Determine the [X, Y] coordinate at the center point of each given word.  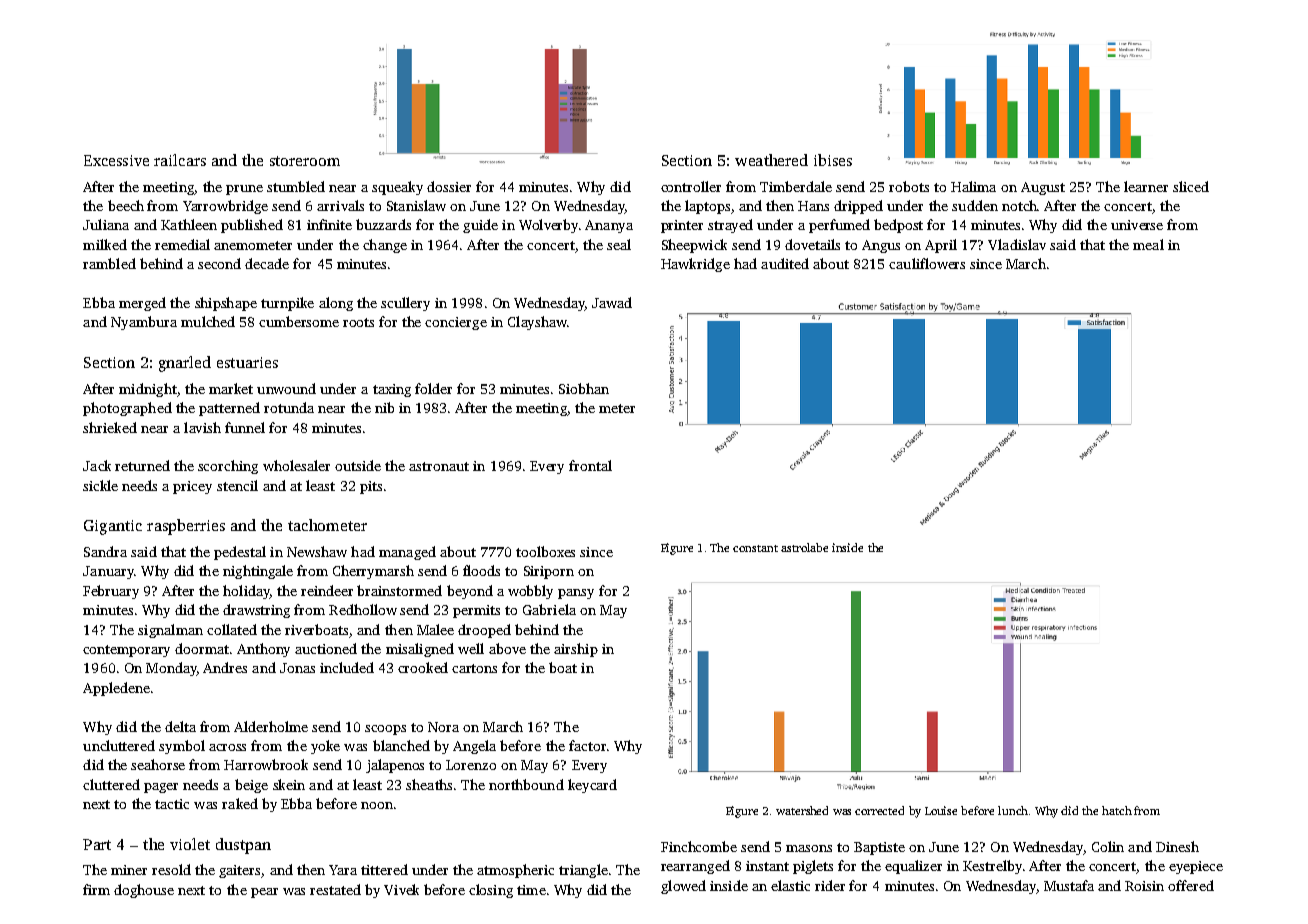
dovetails [812, 244]
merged [142, 304]
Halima [973, 186]
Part [97, 844]
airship [576, 650]
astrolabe [804, 547]
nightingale [258, 572]
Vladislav [1017, 244]
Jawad [612, 302]
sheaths [429, 784]
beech [126, 205]
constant [755, 548]
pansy [576, 594]
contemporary [126, 651]
